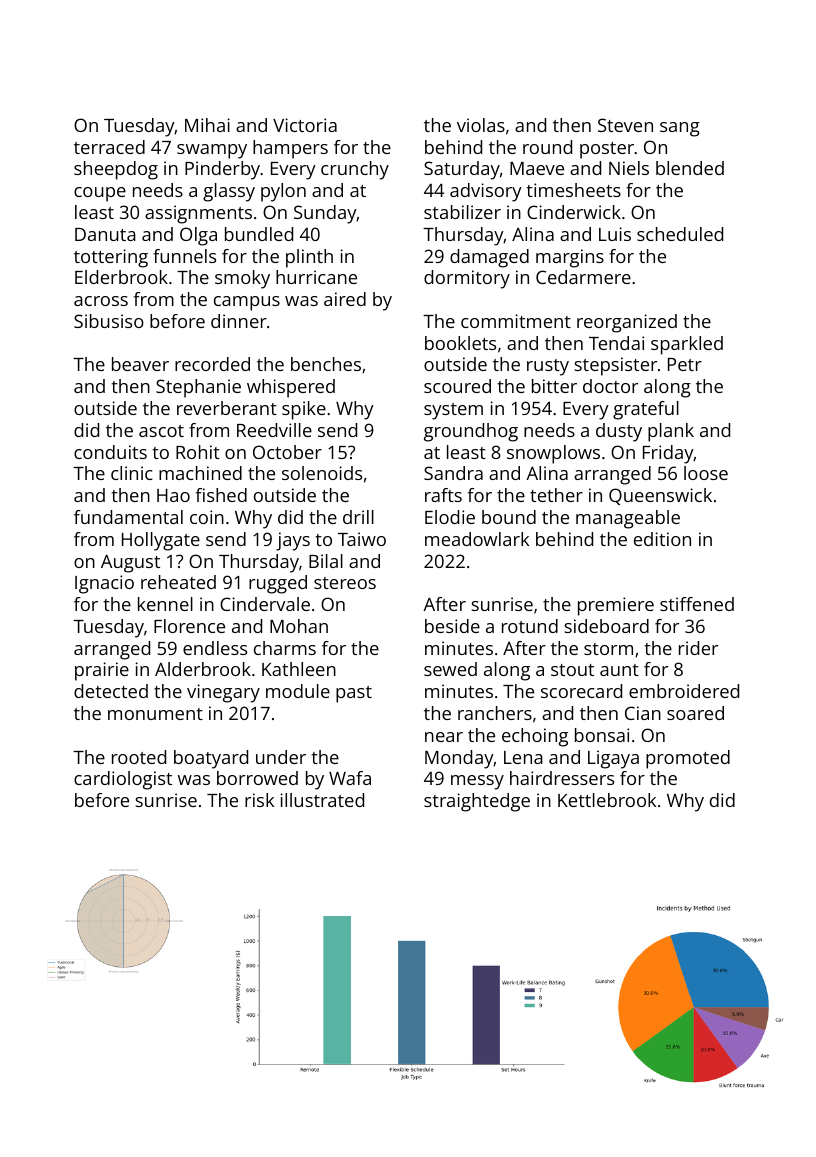  Describe the element at coordinates (345, 583) in the image. I see `stereos` at that location.
